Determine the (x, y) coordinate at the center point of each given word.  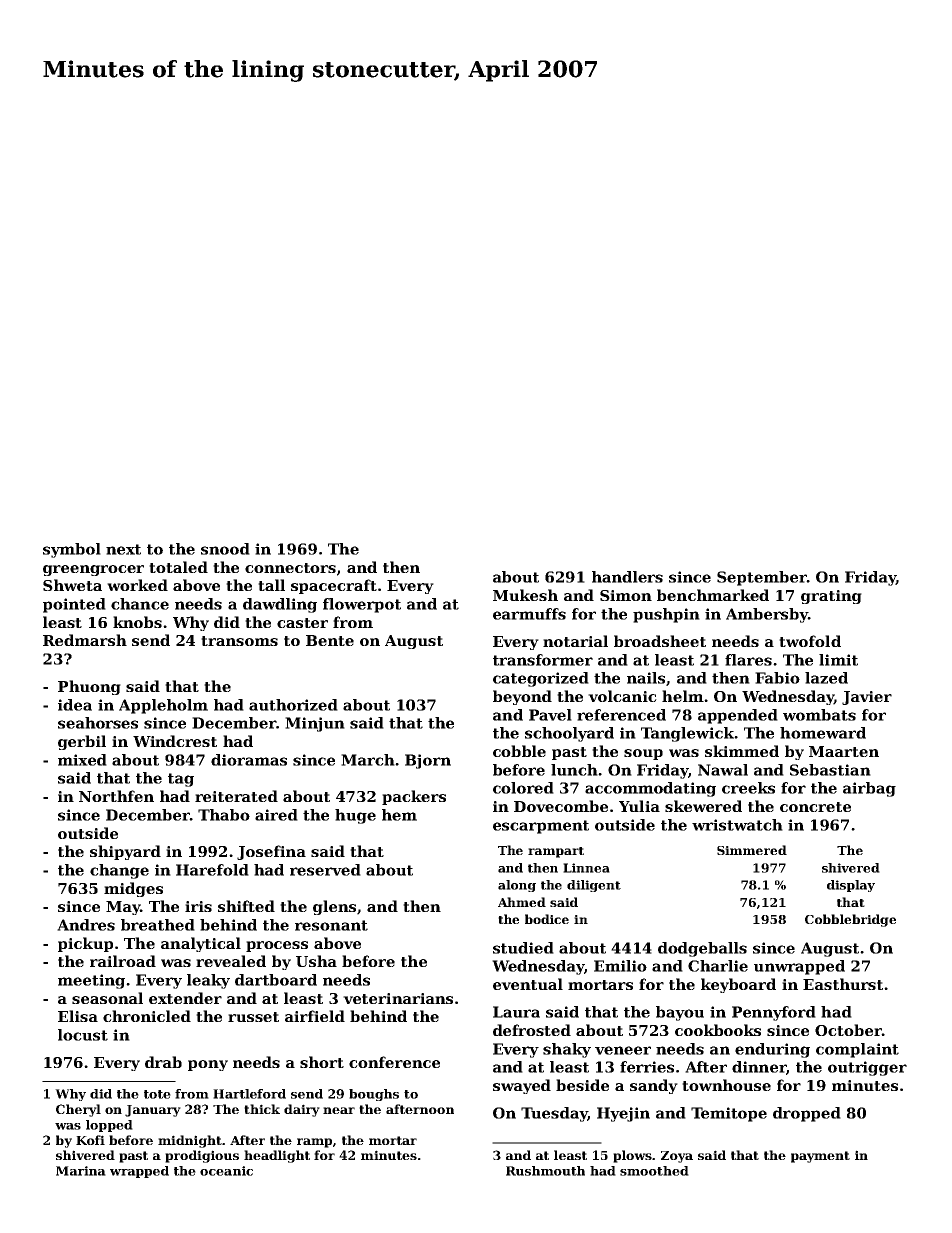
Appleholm (163, 706)
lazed (826, 678)
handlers (627, 577)
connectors (290, 568)
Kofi (90, 1140)
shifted (246, 906)
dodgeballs (702, 949)
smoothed (654, 1171)
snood (225, 549)
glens (334, 907)
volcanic (622, 696)
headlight (277, 1156)
